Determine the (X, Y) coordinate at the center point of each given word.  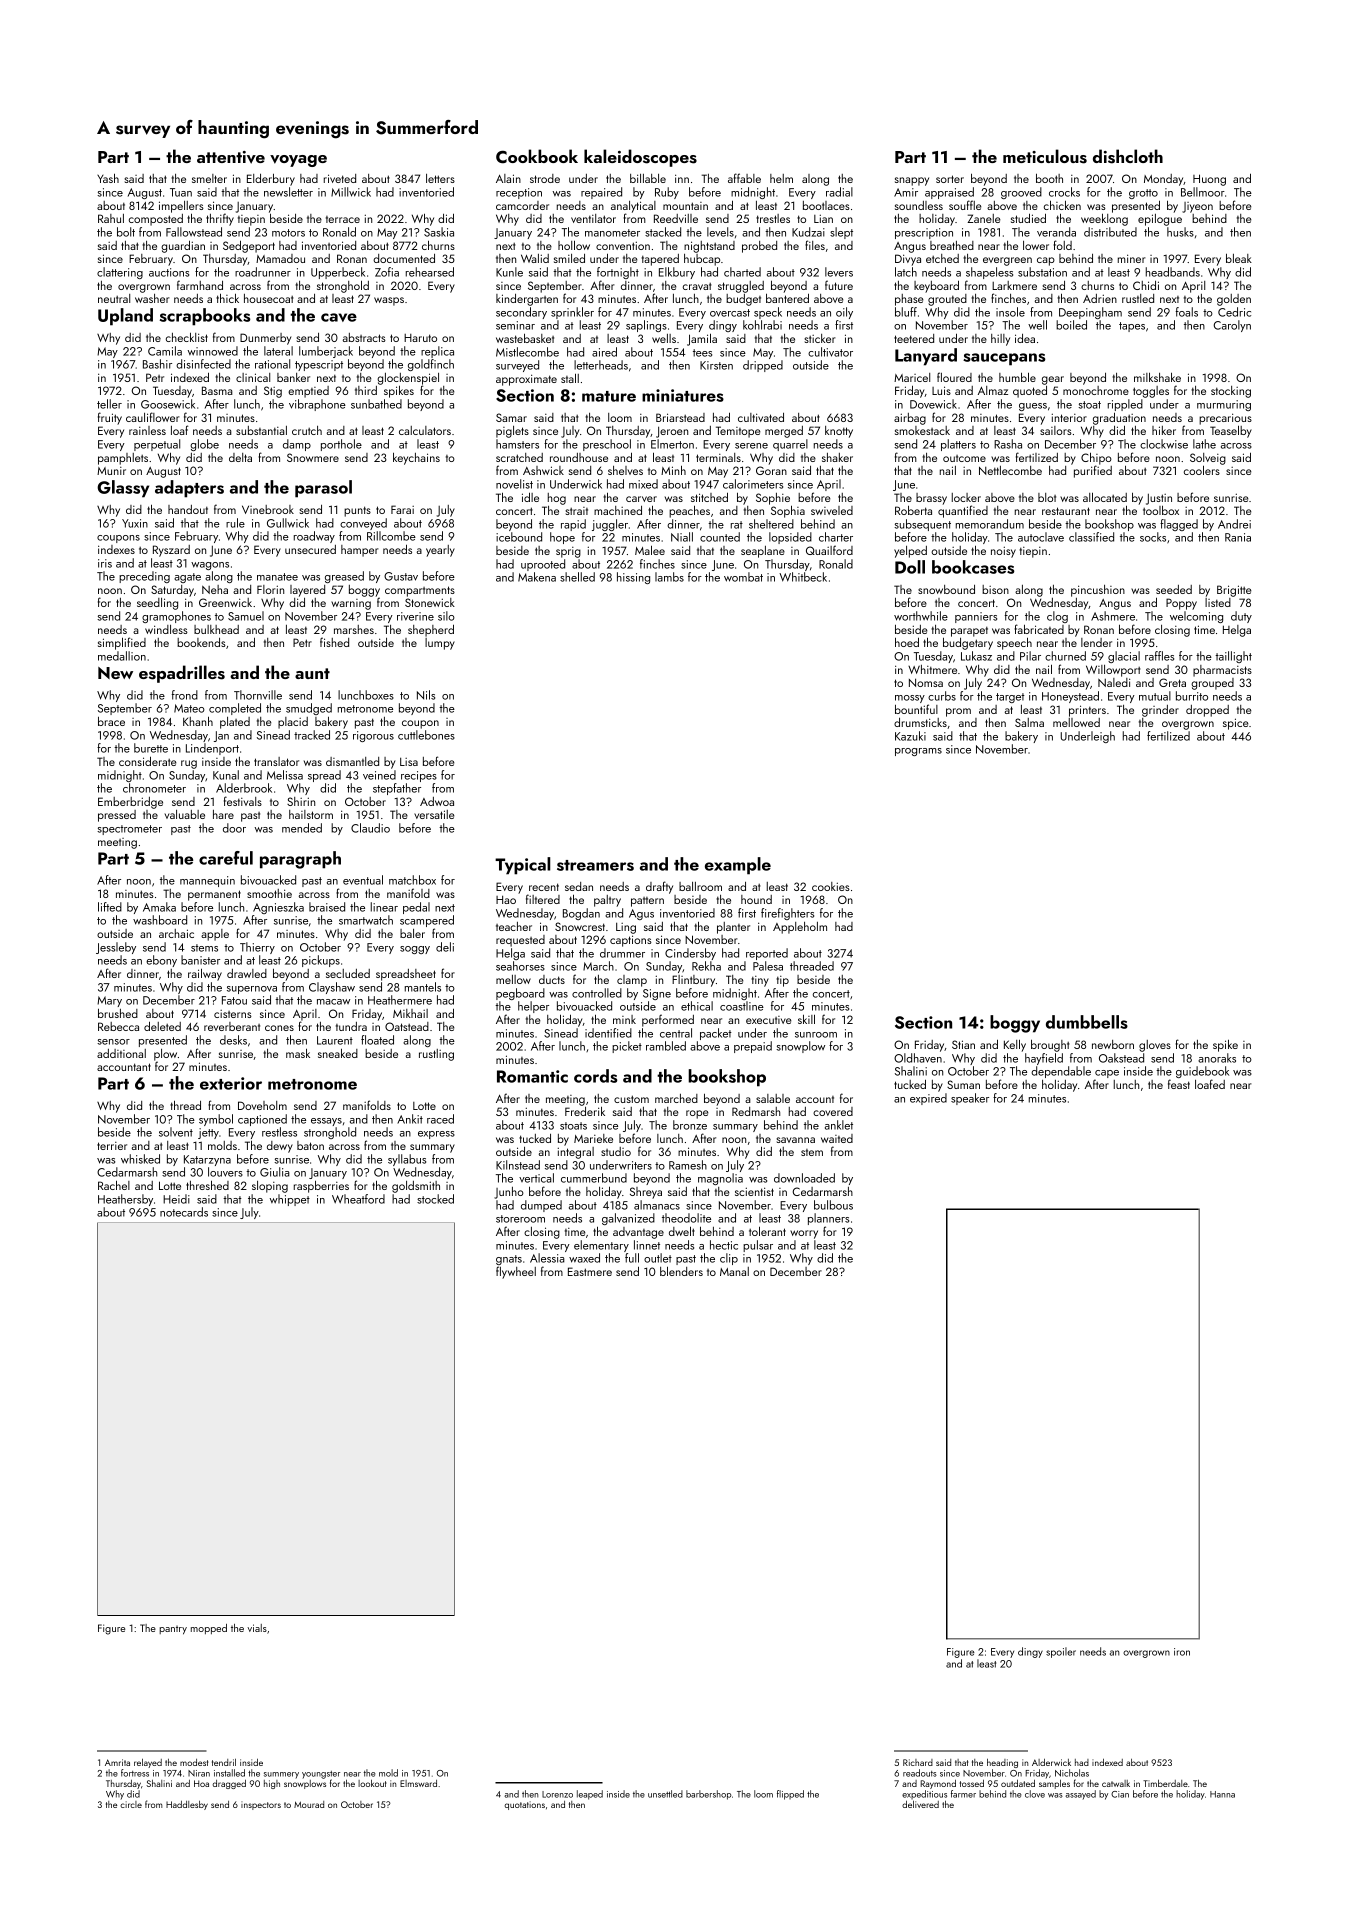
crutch (307, 430)
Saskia (439, 232)
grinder (1160, 711)
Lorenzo (557, 1794)
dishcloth (1128, 156)
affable (744, 178)
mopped (209, 1629)
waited (837, 1138)
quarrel (790, 445)
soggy (415, 950)
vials (257, 1628)
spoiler (1061, 1652)
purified (1093, 471)
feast (1179, 1084)
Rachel (114, 1185)
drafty (659, 887)
